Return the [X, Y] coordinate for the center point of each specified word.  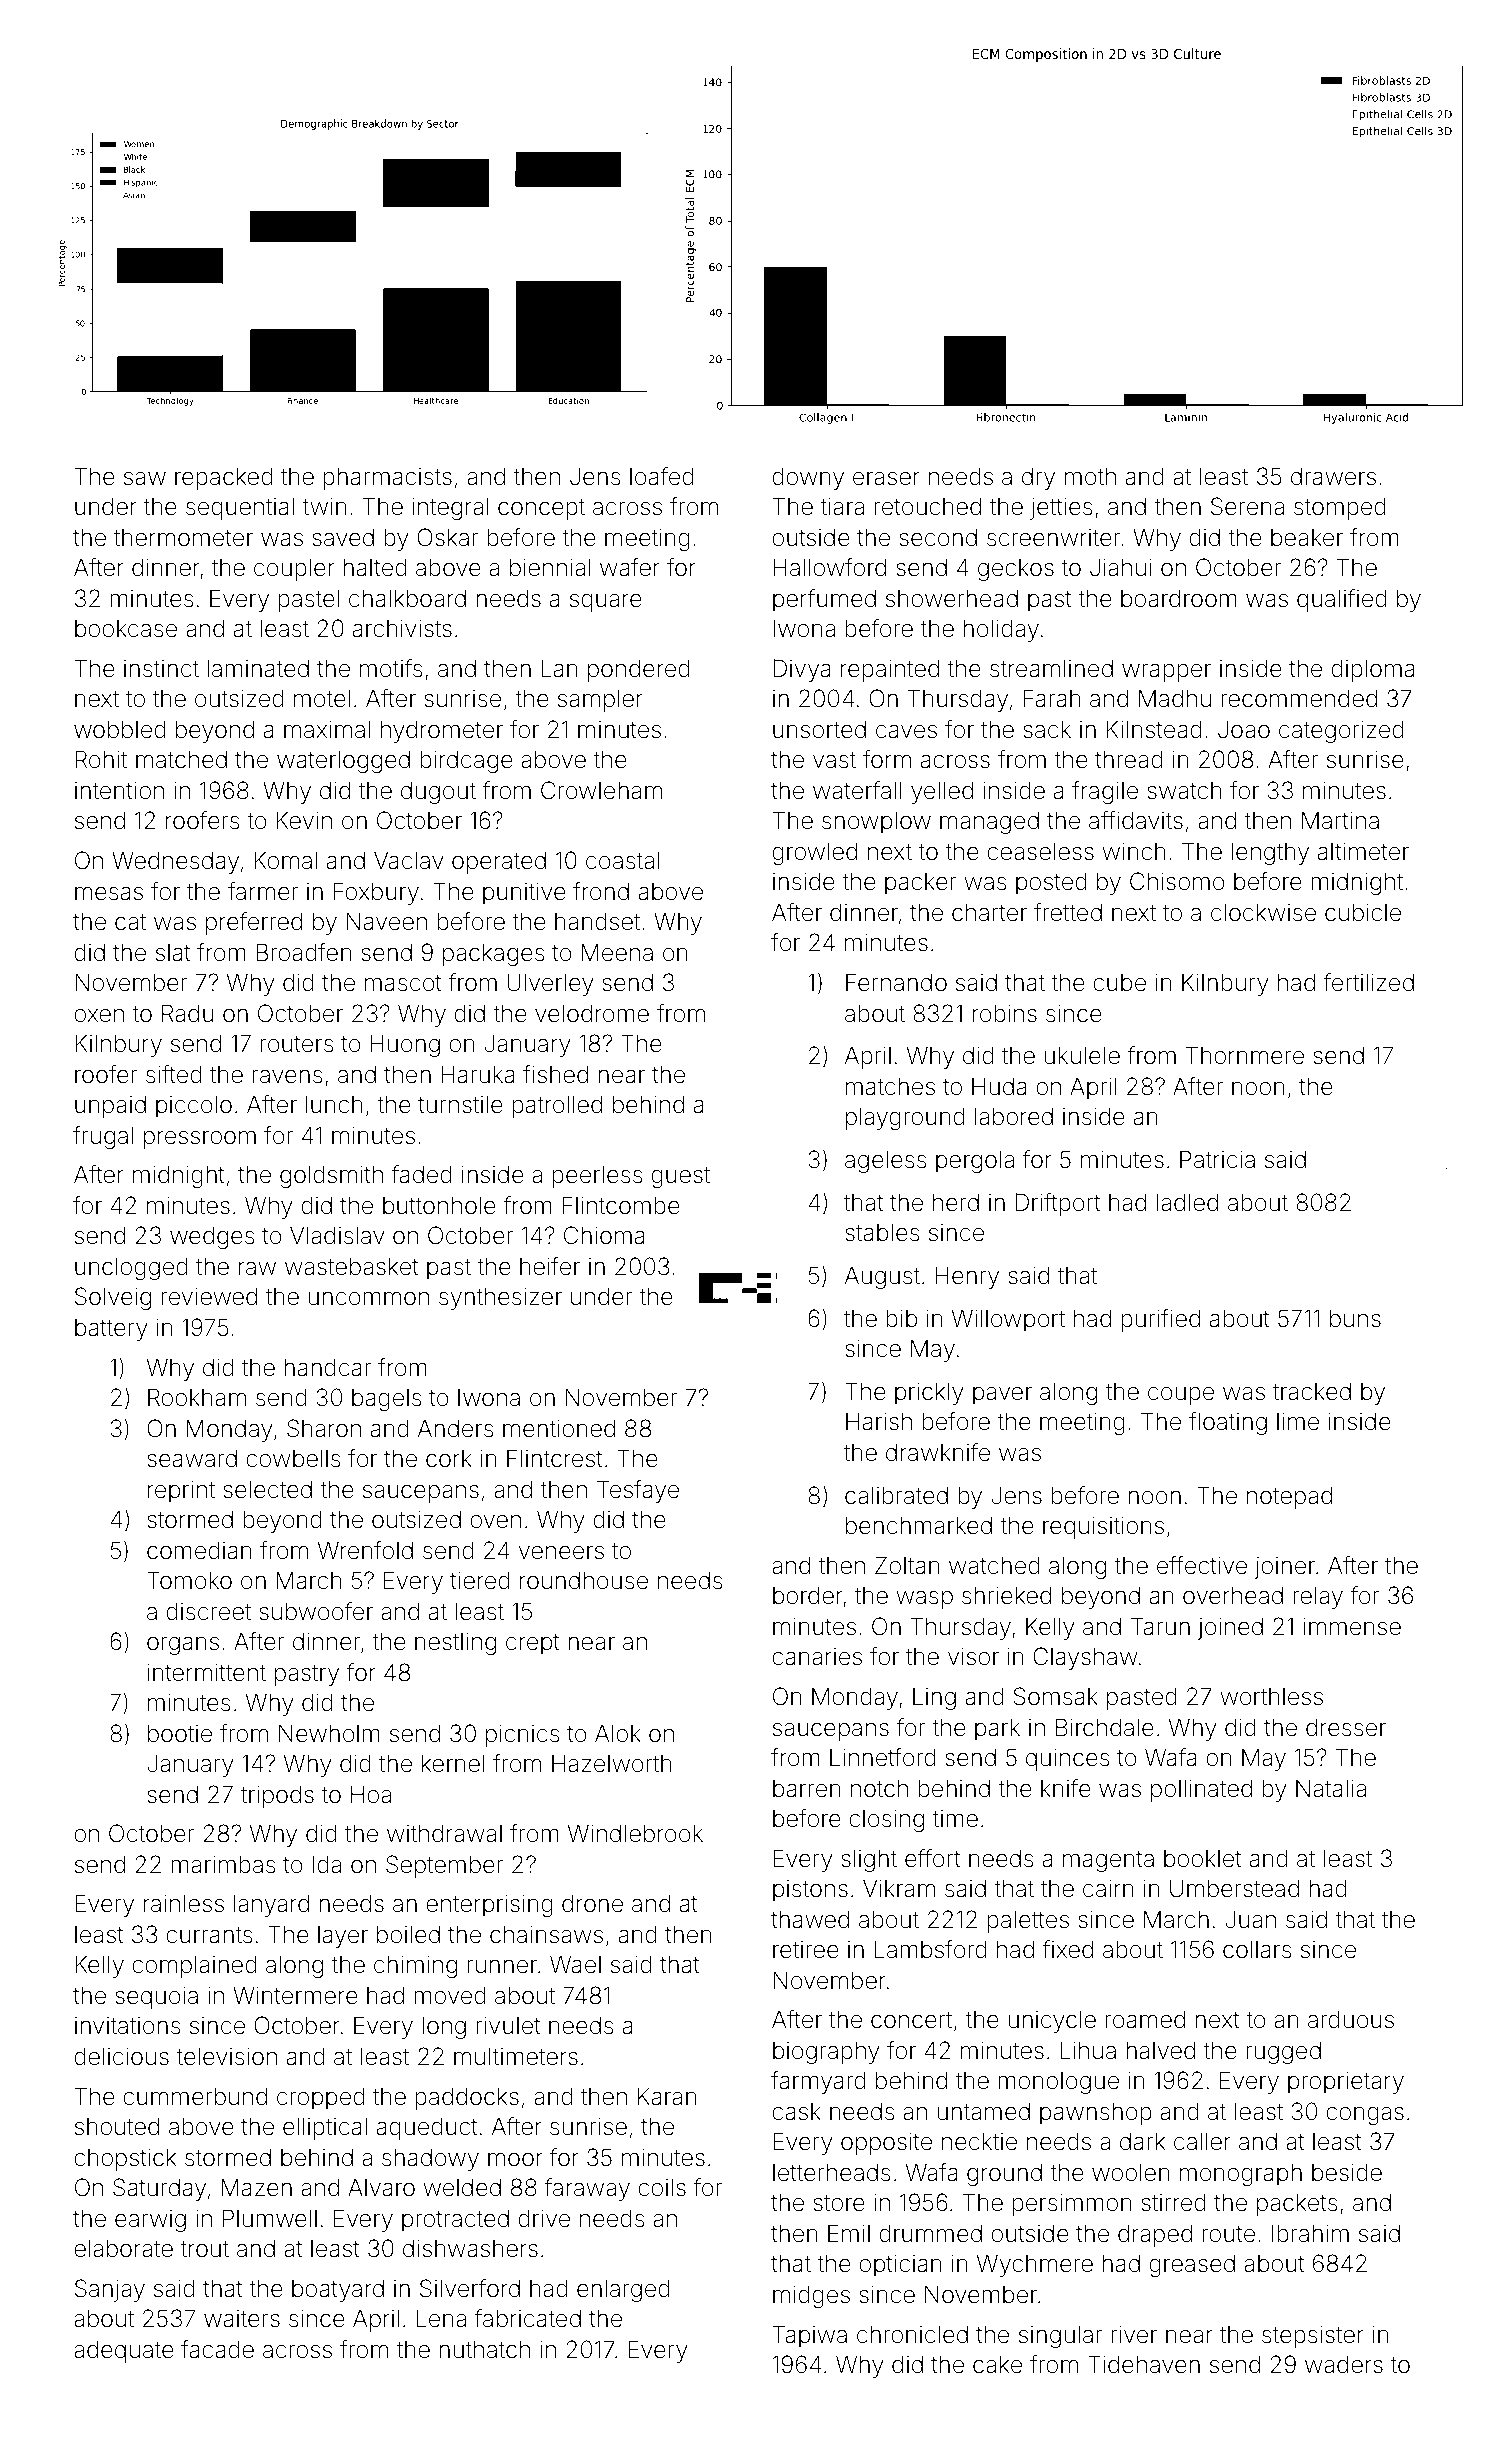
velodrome [592, 1013]
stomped [1340, 508]
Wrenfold [365, 1550]
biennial [550, 567]
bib [901, 1318]
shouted [117, 2126]
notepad [1289, 1497]
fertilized [1368, 982]
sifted [174, 1074]
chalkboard [407, 598]
